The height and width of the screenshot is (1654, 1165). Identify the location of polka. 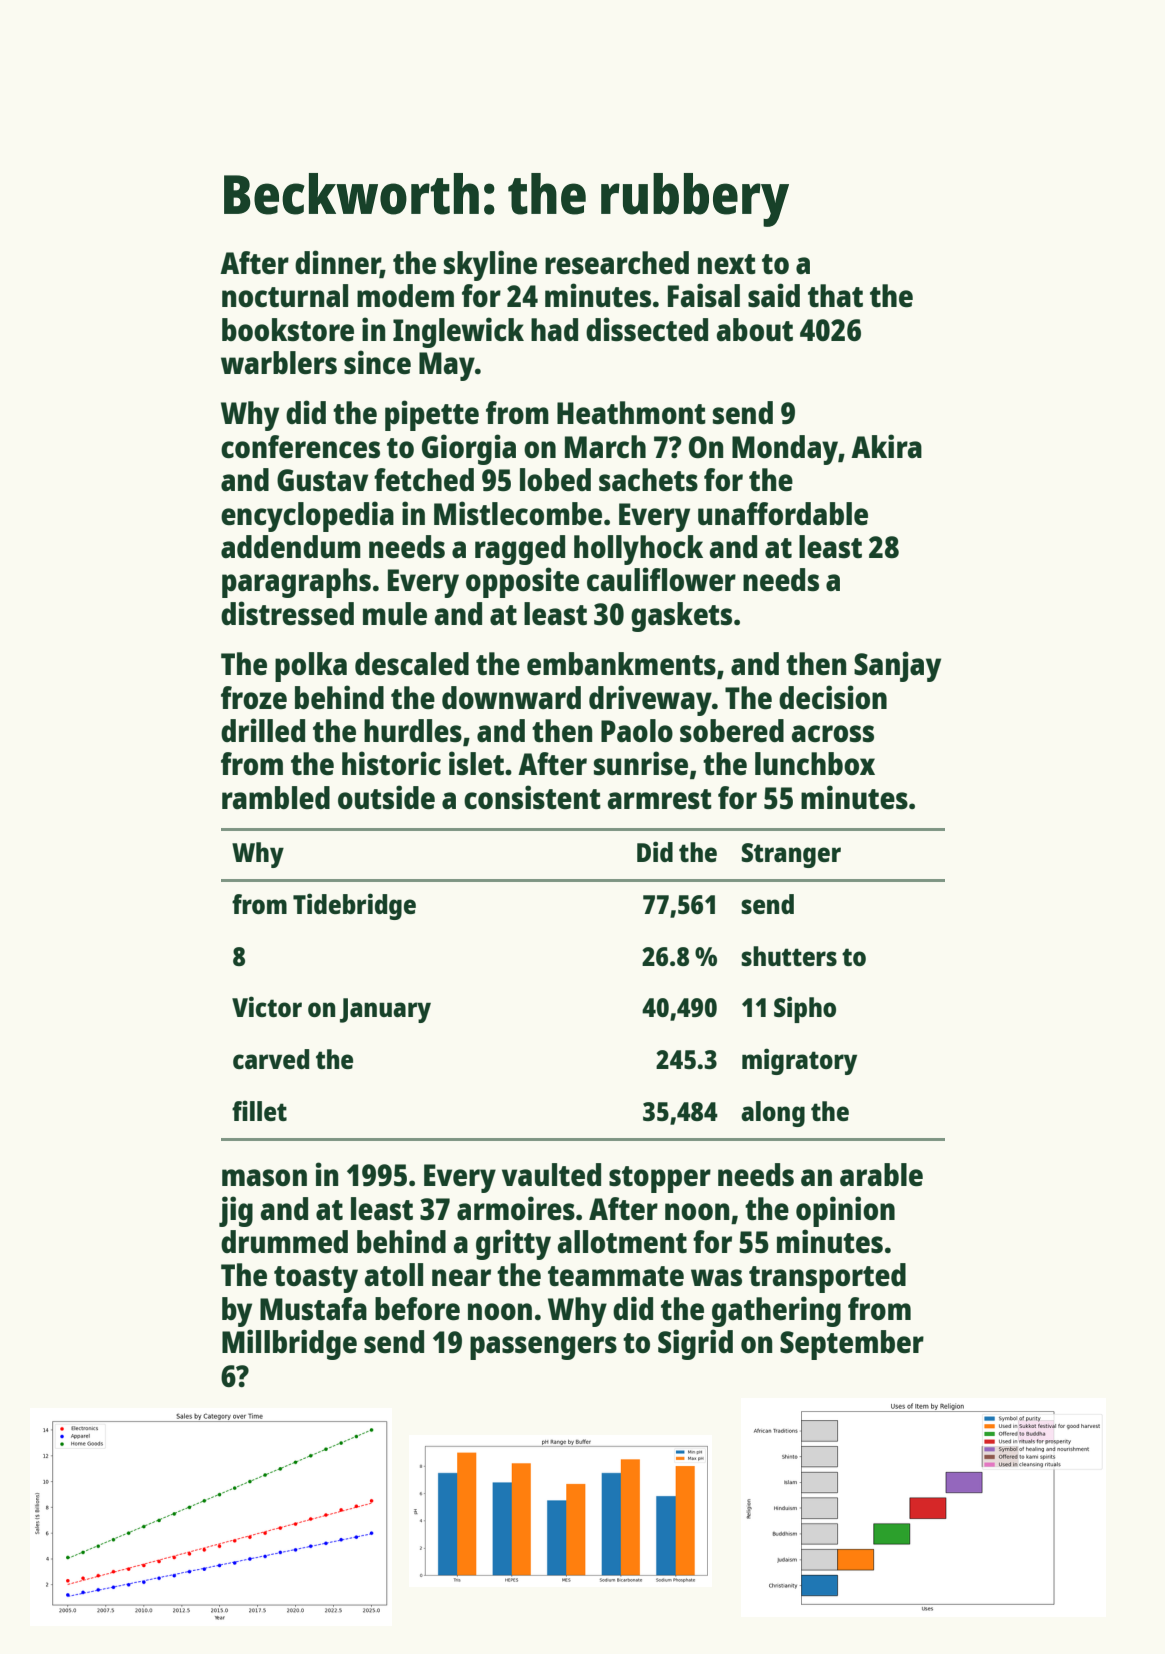
(311, 667).
